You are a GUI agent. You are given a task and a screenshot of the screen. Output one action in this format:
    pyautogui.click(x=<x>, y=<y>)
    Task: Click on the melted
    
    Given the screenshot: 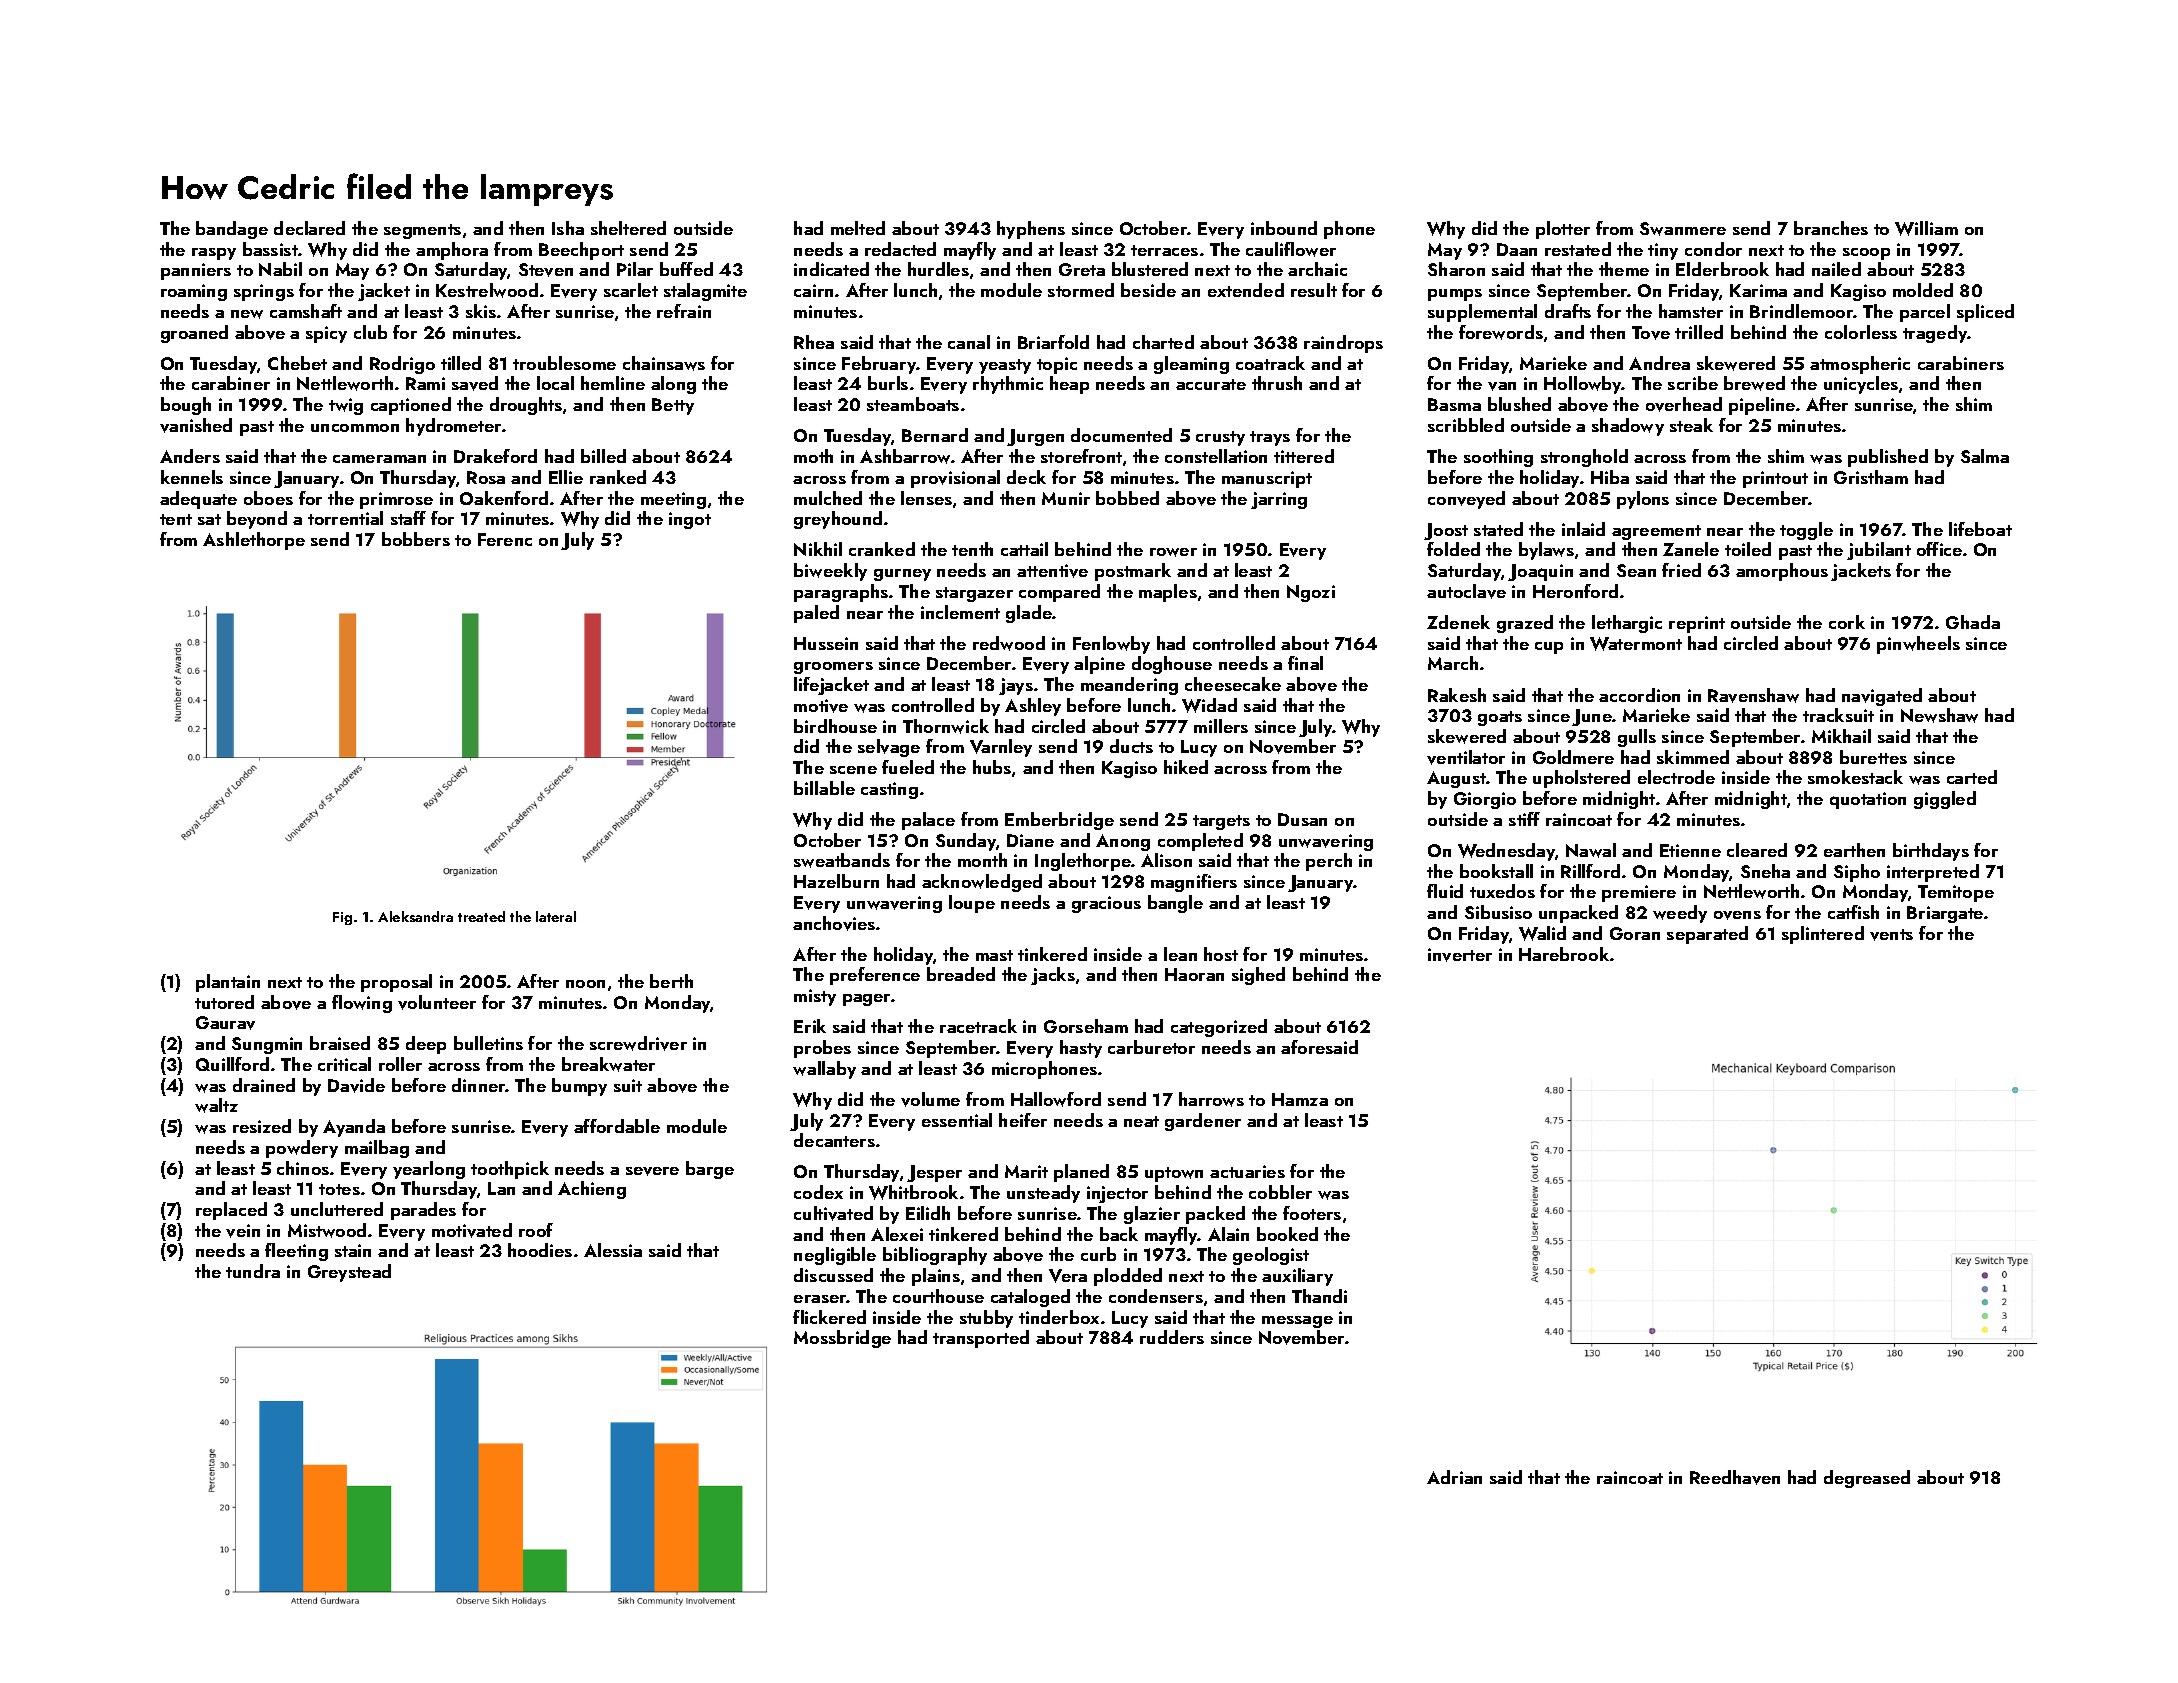 What is the action you would take?
    pyautogui.click(x=858, y=228)
